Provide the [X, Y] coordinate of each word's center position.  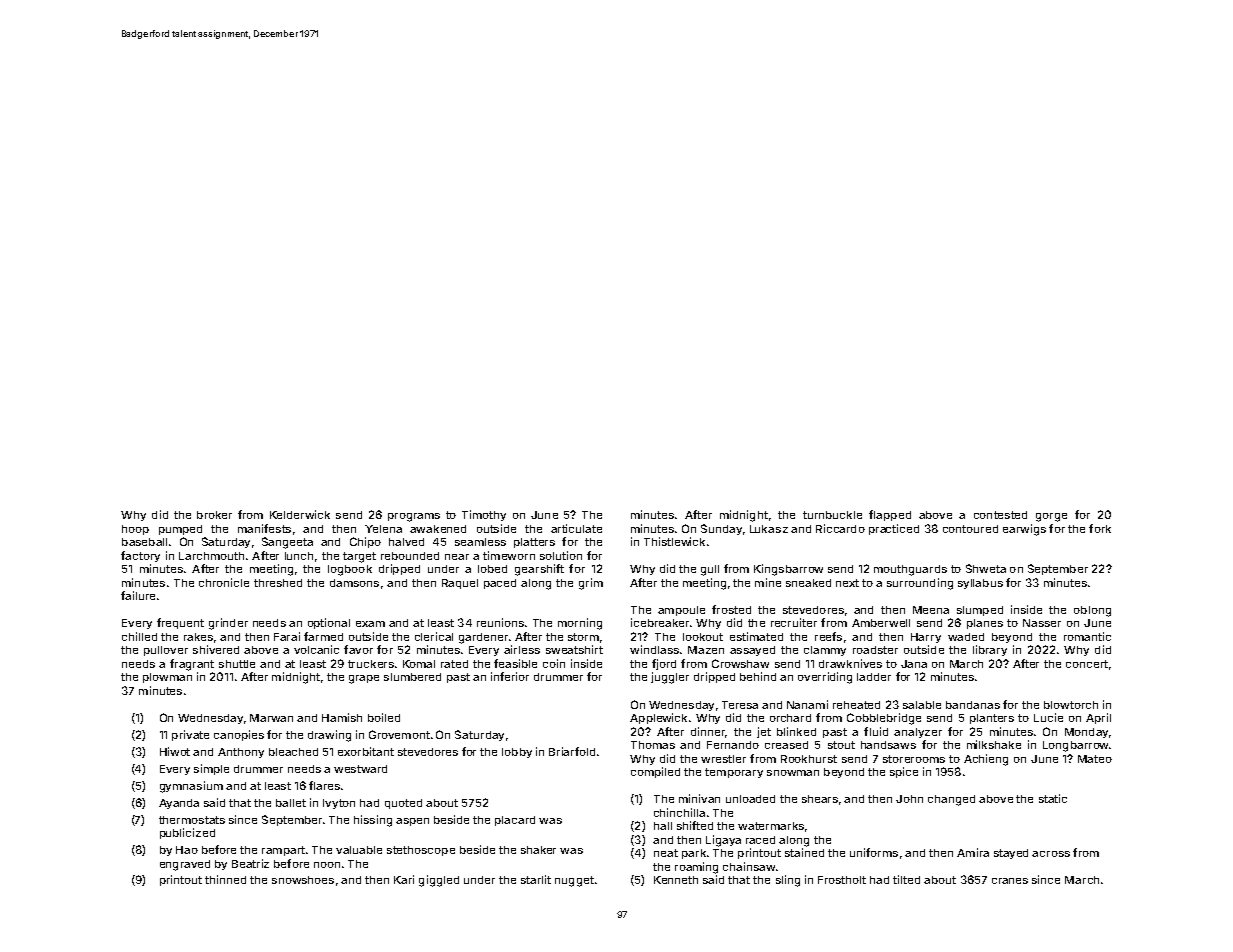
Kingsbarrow [788, 570]
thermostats [192, 820]
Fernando [733, 745]
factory [140, 556]
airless [522, 649]
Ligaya [723, 841]
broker [214, 515]
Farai [287, 636]
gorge [1051, 517]
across [1051, 854]
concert [1087, 664]
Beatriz [250, 863]
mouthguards [910, 570]
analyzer [918, 733]
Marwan [271, 718]
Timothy [484, 515]
